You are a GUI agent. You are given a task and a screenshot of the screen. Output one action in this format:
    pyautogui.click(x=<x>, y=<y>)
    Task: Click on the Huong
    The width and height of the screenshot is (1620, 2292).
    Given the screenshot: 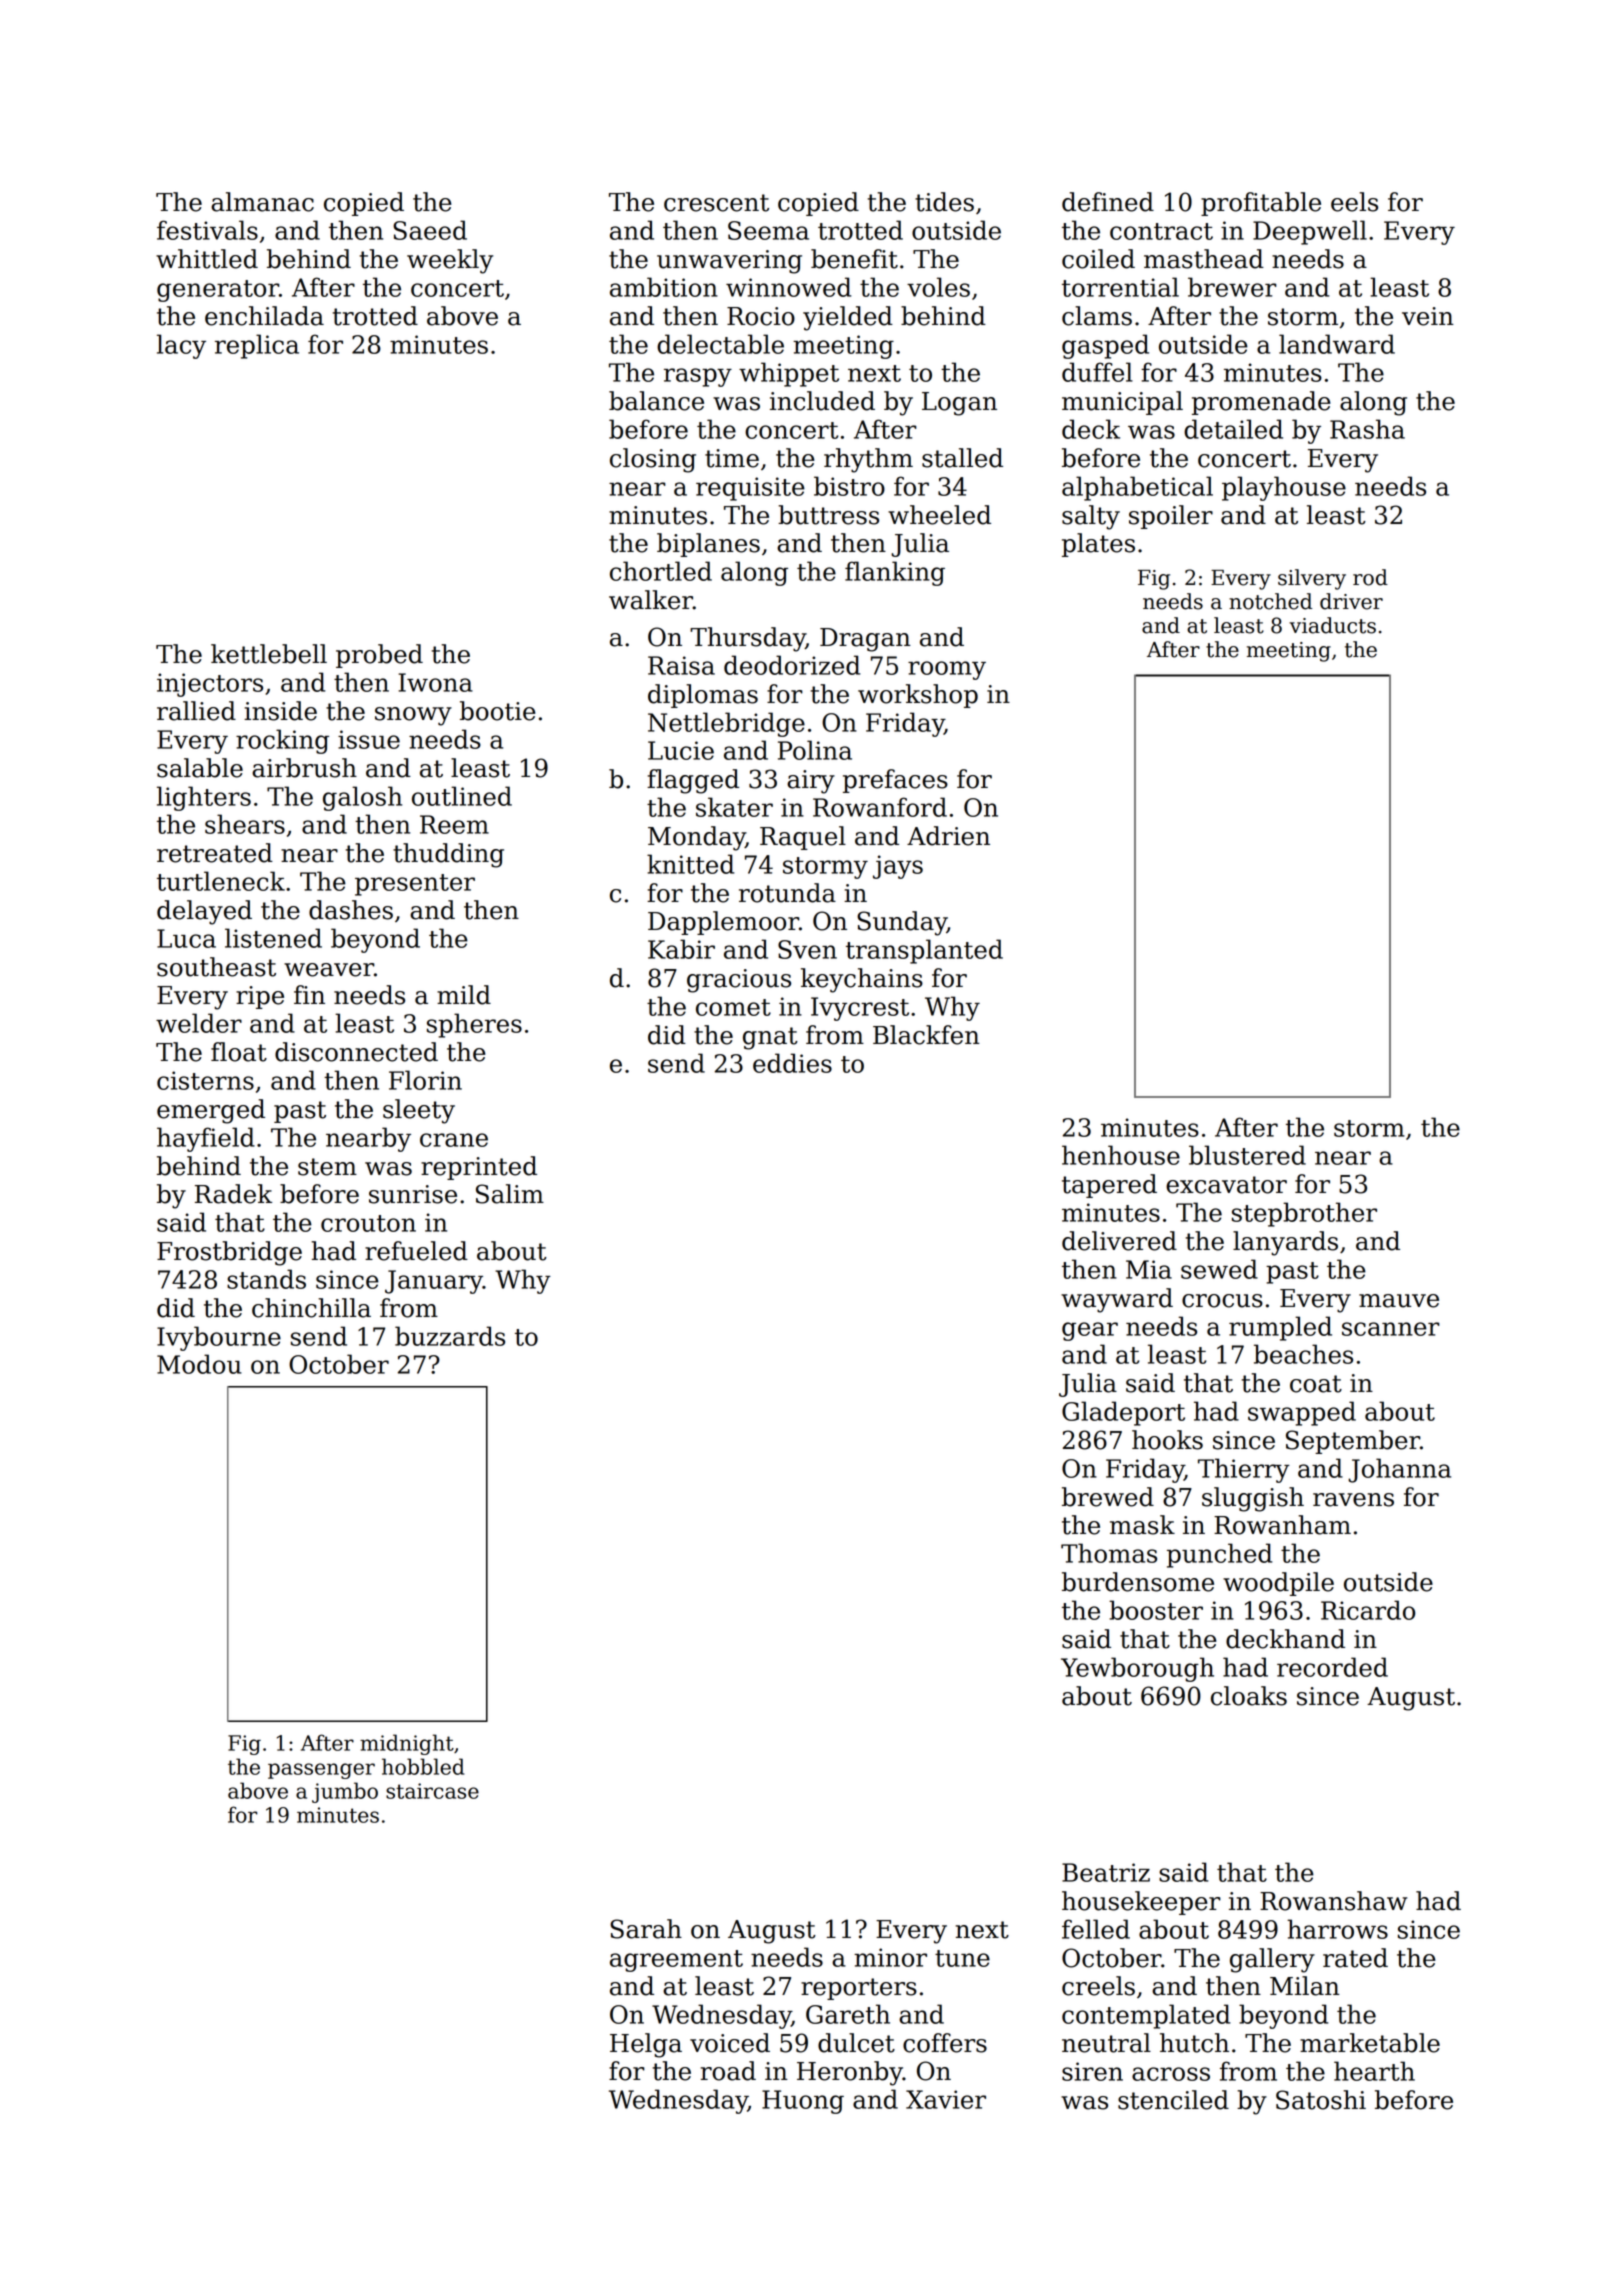 What is the action you would take?
    pyautogui.click(x=803, y=2102)
